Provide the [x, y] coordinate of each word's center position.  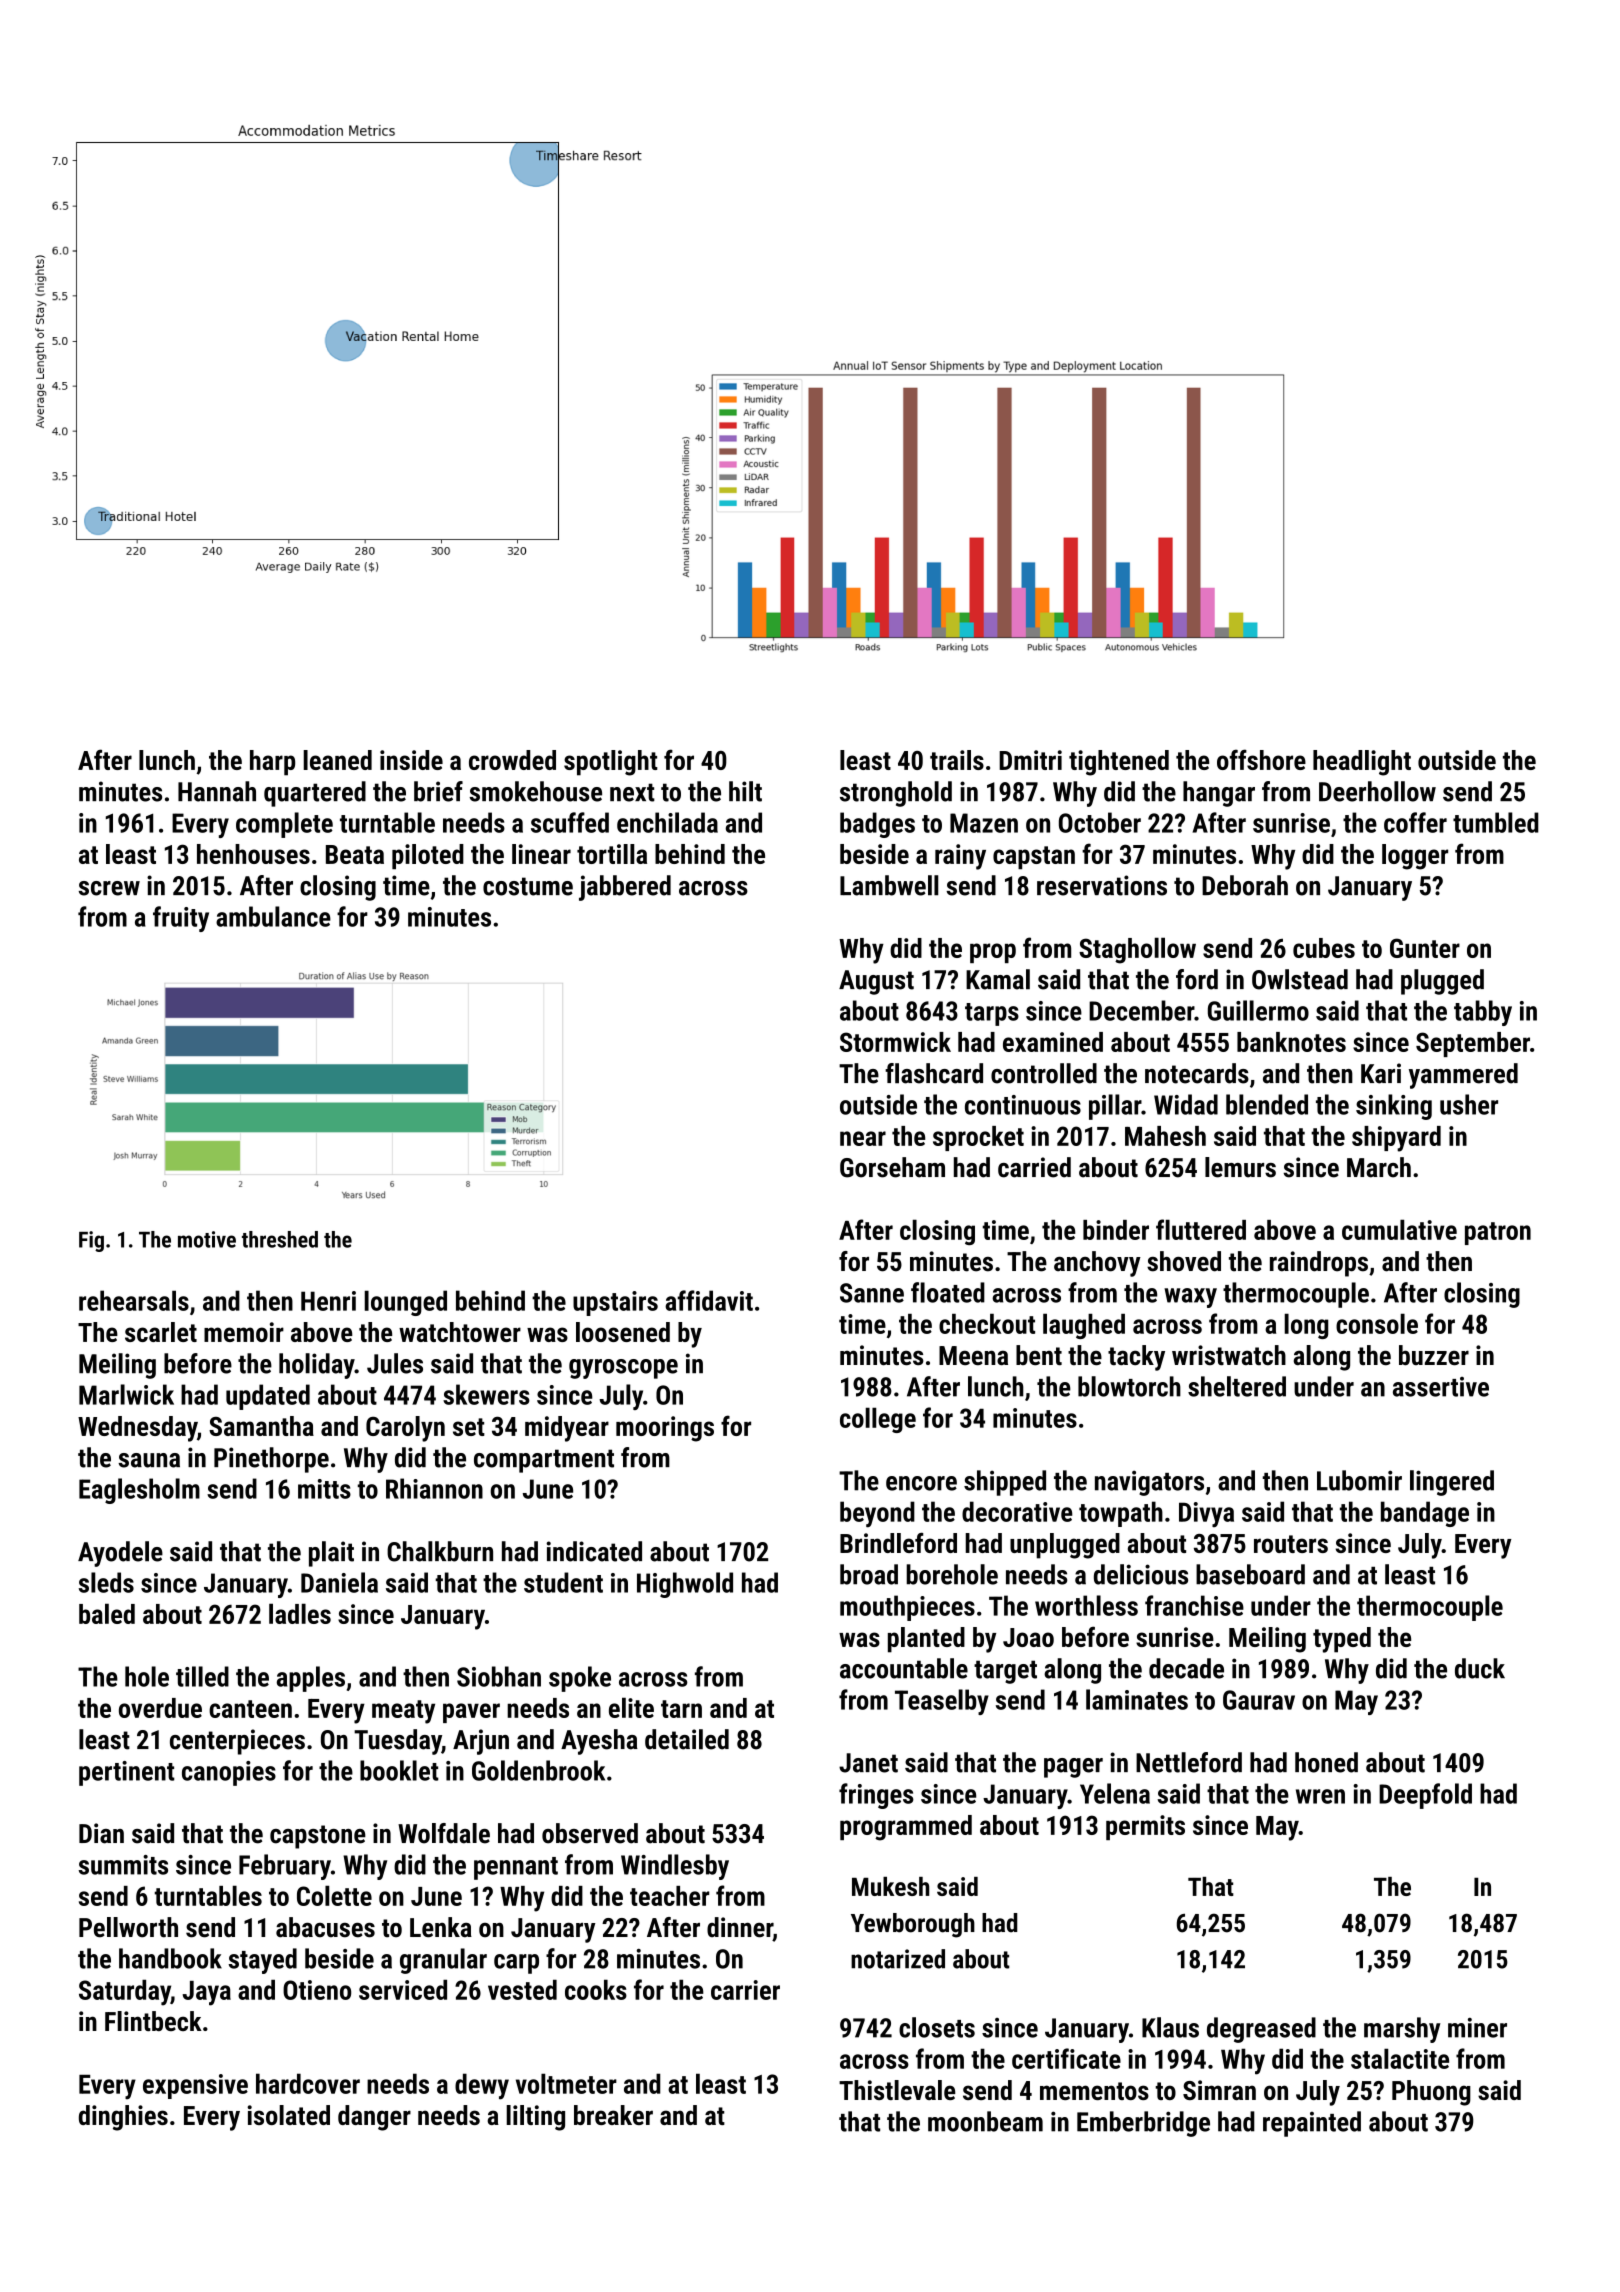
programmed [906, 1828]
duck [1480, 1668]
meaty [403, 1712]
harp [272, 763]
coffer [1415, 822]
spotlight [611, 763]
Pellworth [128, 1927]
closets [937, 2027]
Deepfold [1425, 1796]
